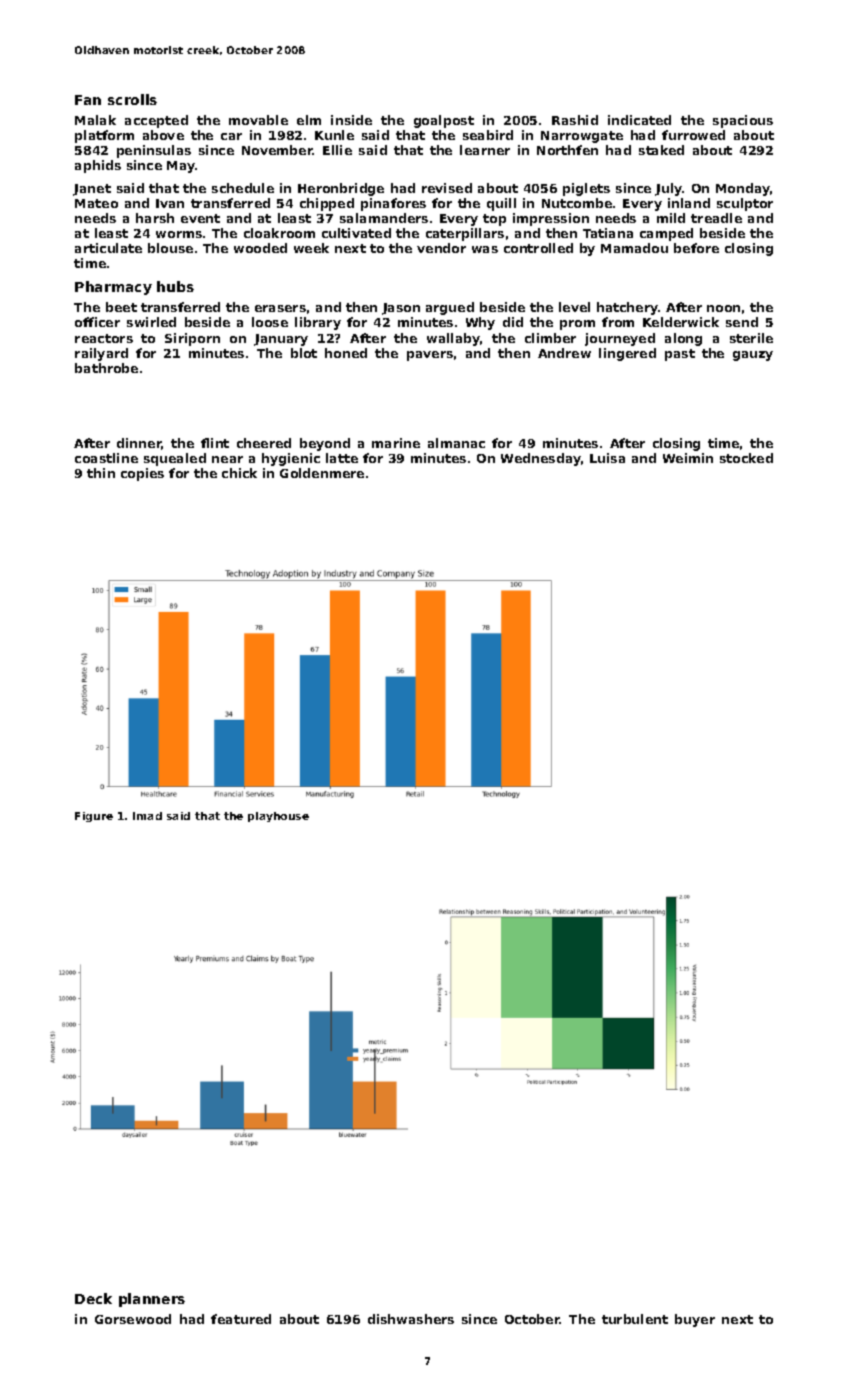 Image resolution: width=849 pixels, height=1400 pixels. What do you see at coordinates (342, 458) in the page?
I see `latte` at bounding box center [342, 458].
